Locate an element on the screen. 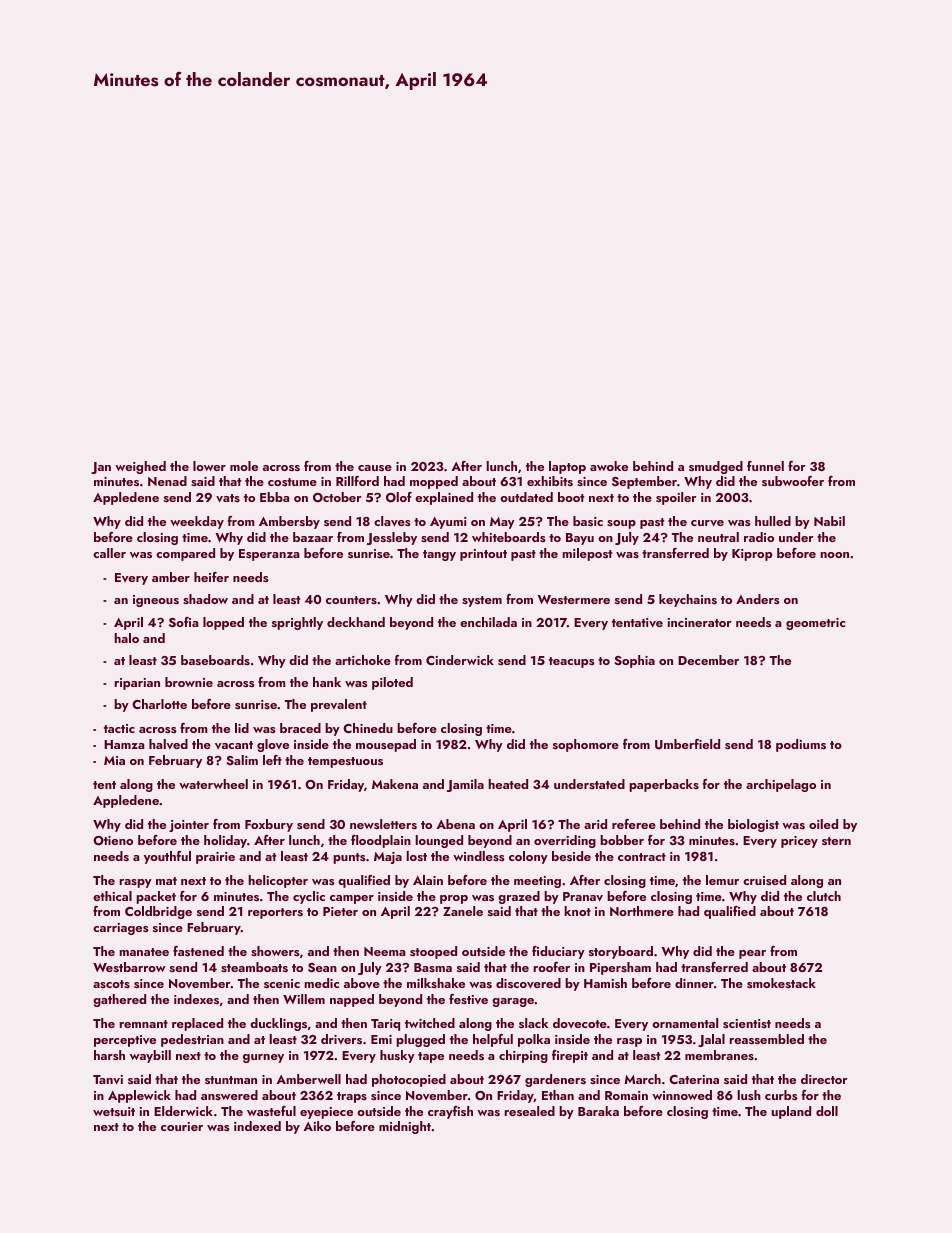  youthful is located at coordinates (167, 857).
